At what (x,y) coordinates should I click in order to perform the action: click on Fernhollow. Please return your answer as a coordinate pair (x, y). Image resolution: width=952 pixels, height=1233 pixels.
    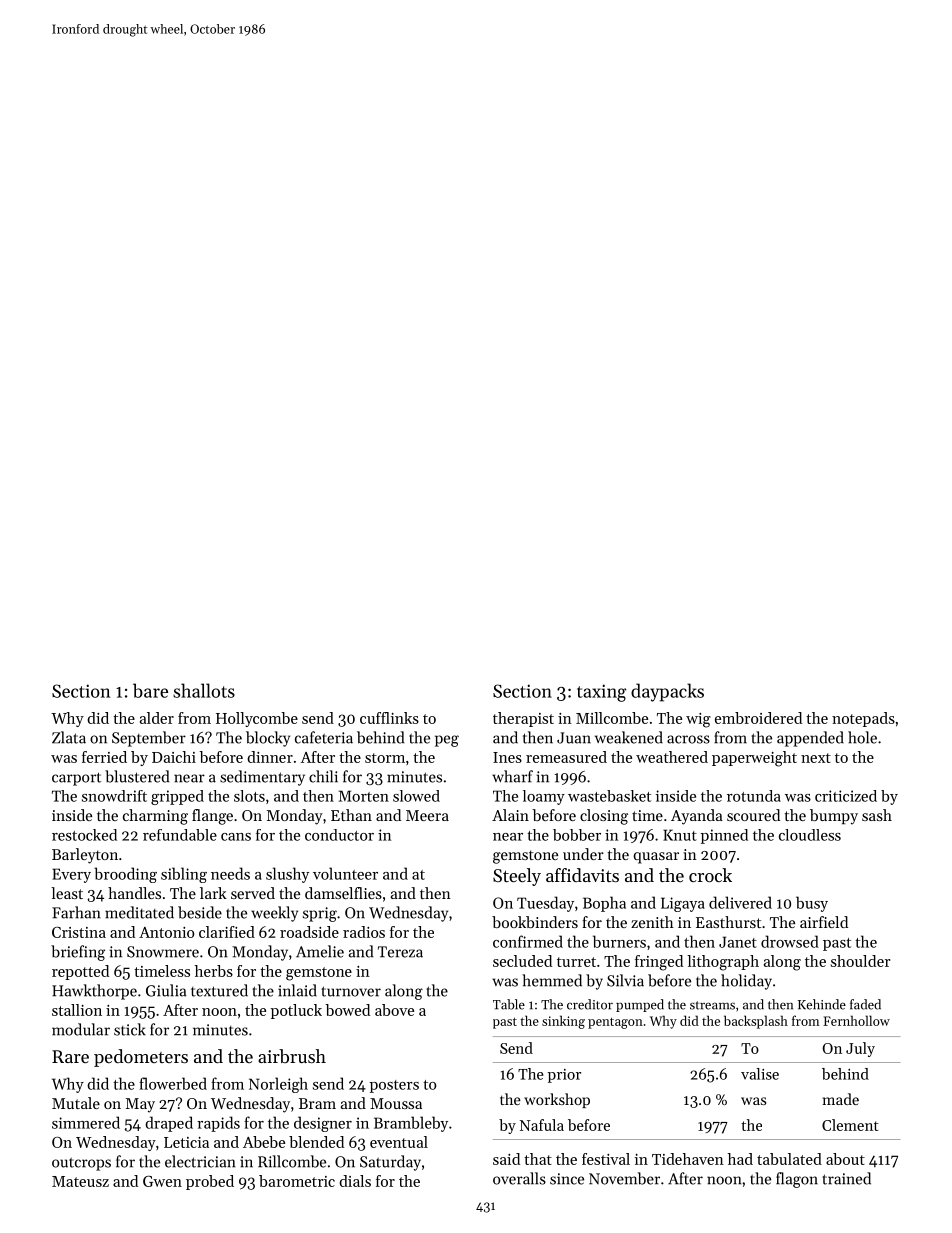
    Looking at the image, I should click on (856, 1020).
